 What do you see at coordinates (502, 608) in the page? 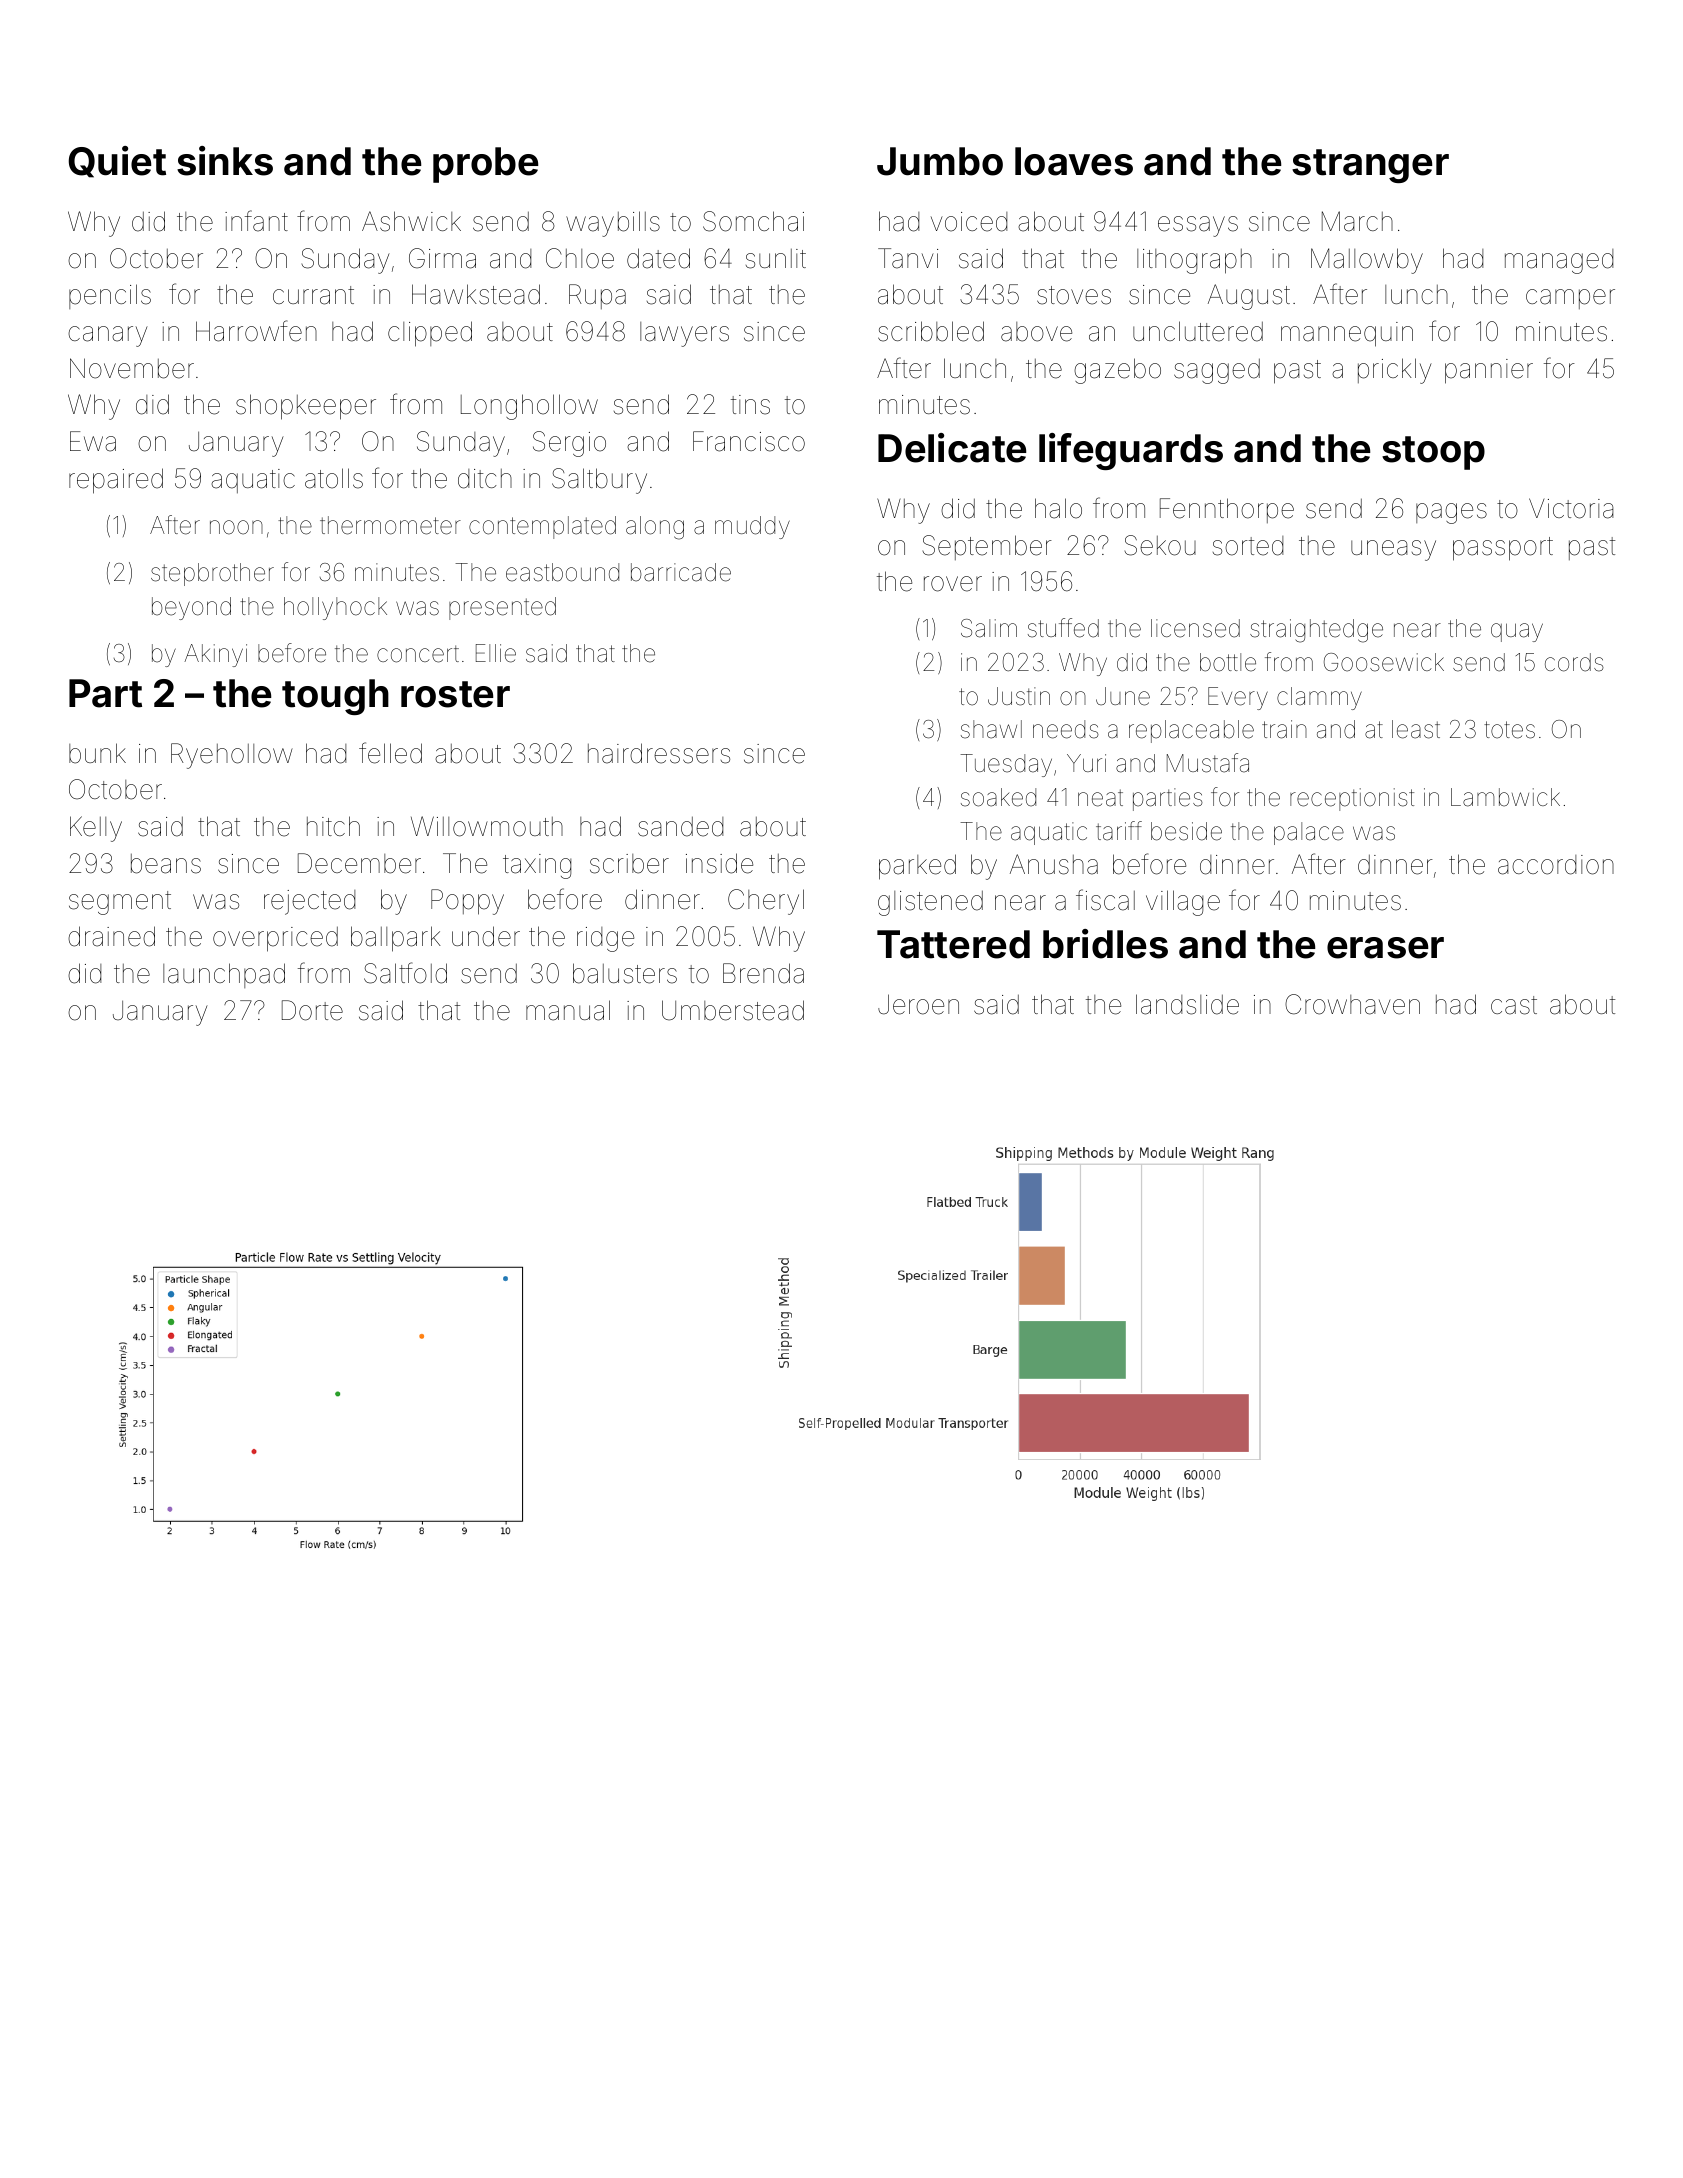
I see `presented` at bounding box center [502, 608].
